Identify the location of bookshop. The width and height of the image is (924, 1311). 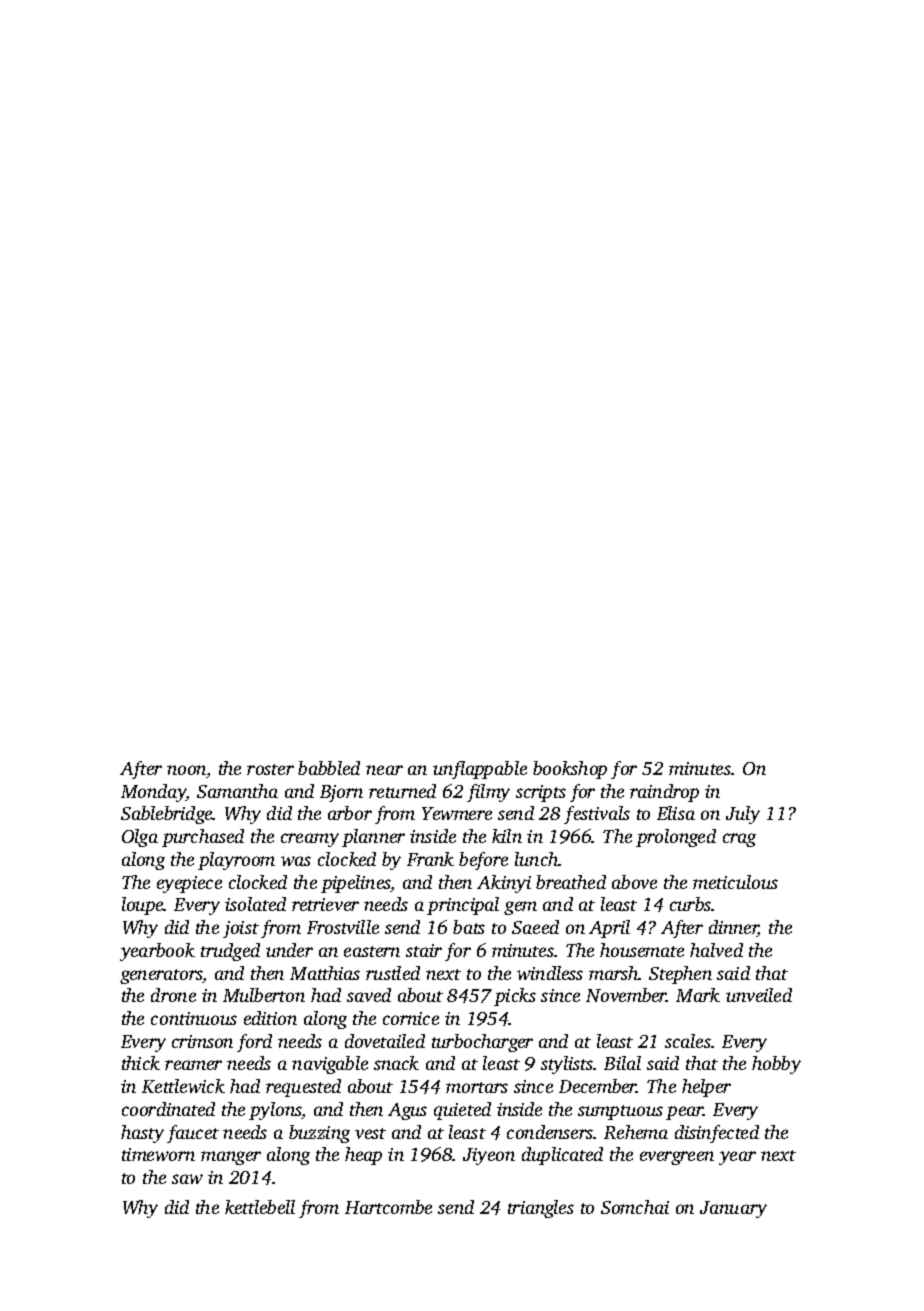
(570, 770).
